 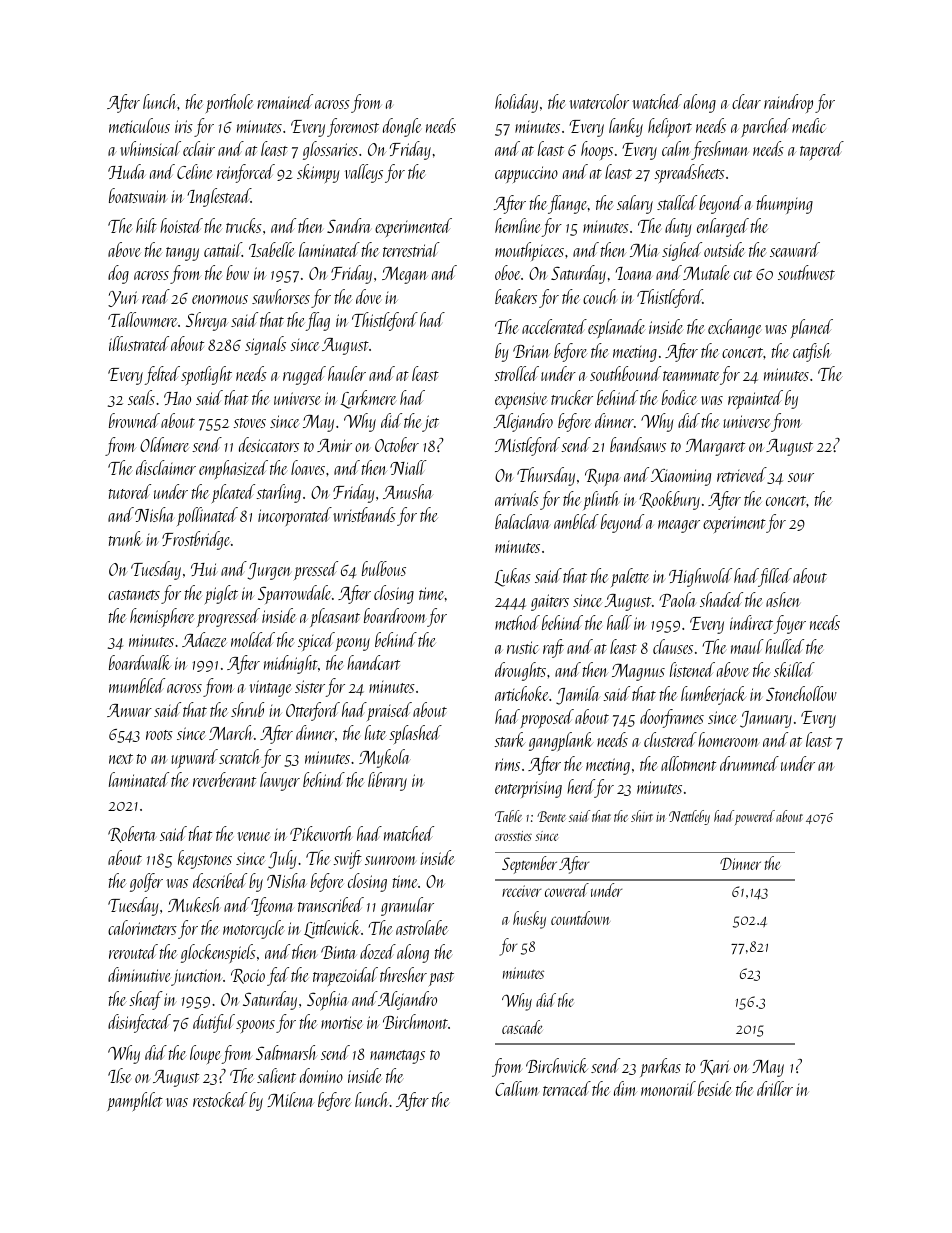 I want to click on couch, so click(x=600, y=296).
